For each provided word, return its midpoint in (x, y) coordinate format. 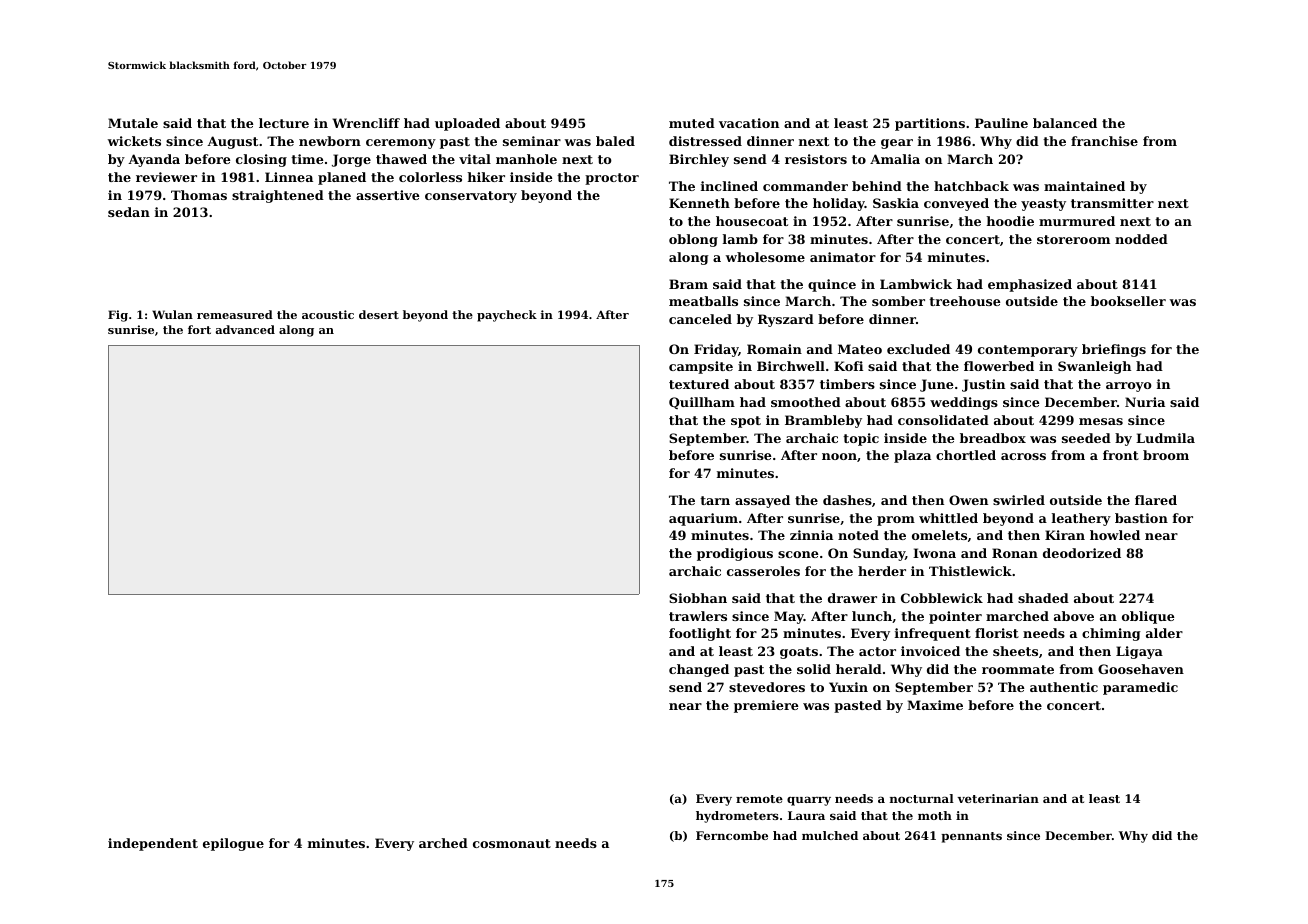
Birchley (699, 160)
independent (153, 844)
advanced (245, 329)
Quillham (702, 403)
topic (861, 439)
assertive (387, 195)
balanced (1065, 123)
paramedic (1140, 688)
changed (699, 670)
